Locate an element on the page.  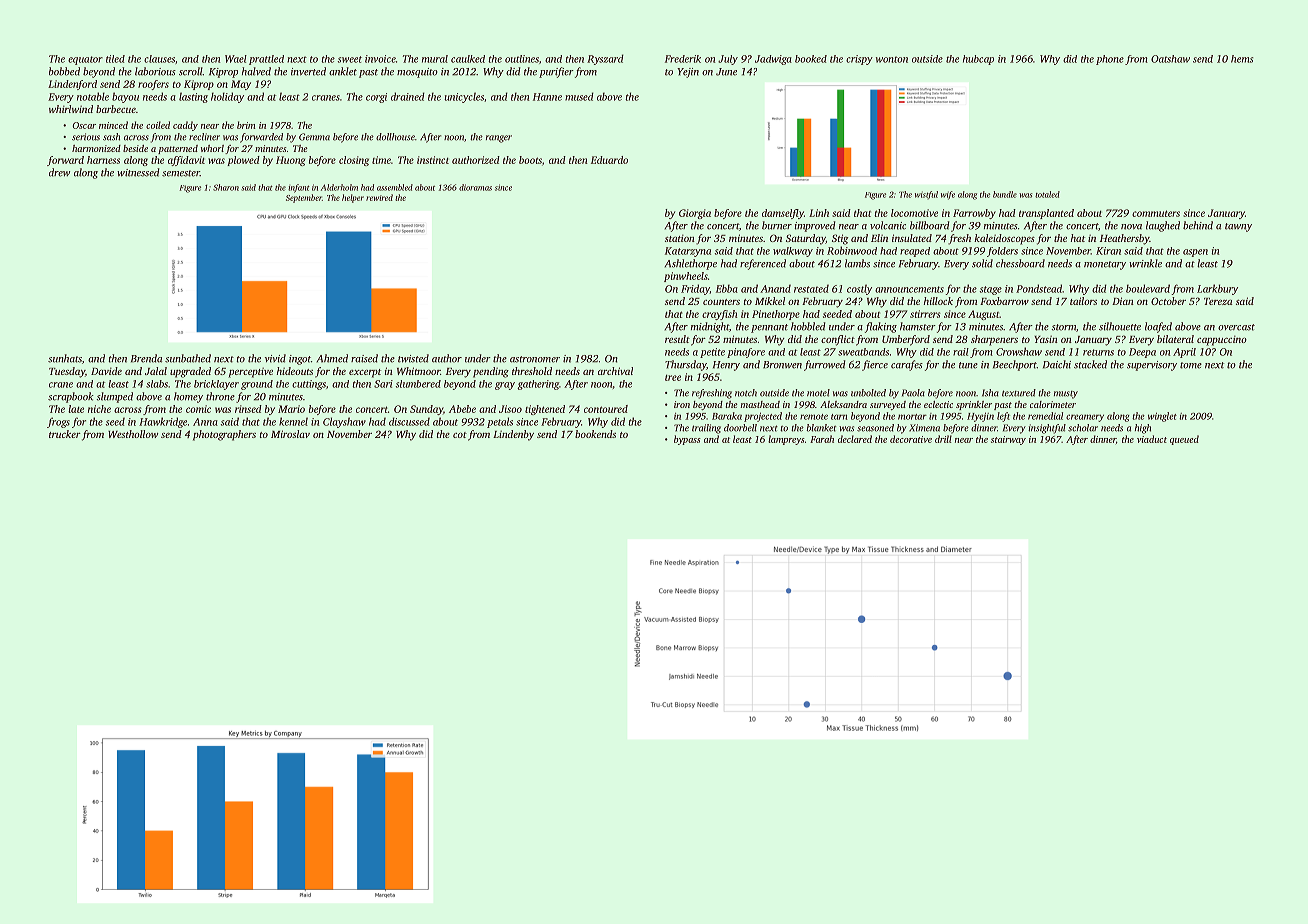
decorative is located at coordinates (911, 439).
